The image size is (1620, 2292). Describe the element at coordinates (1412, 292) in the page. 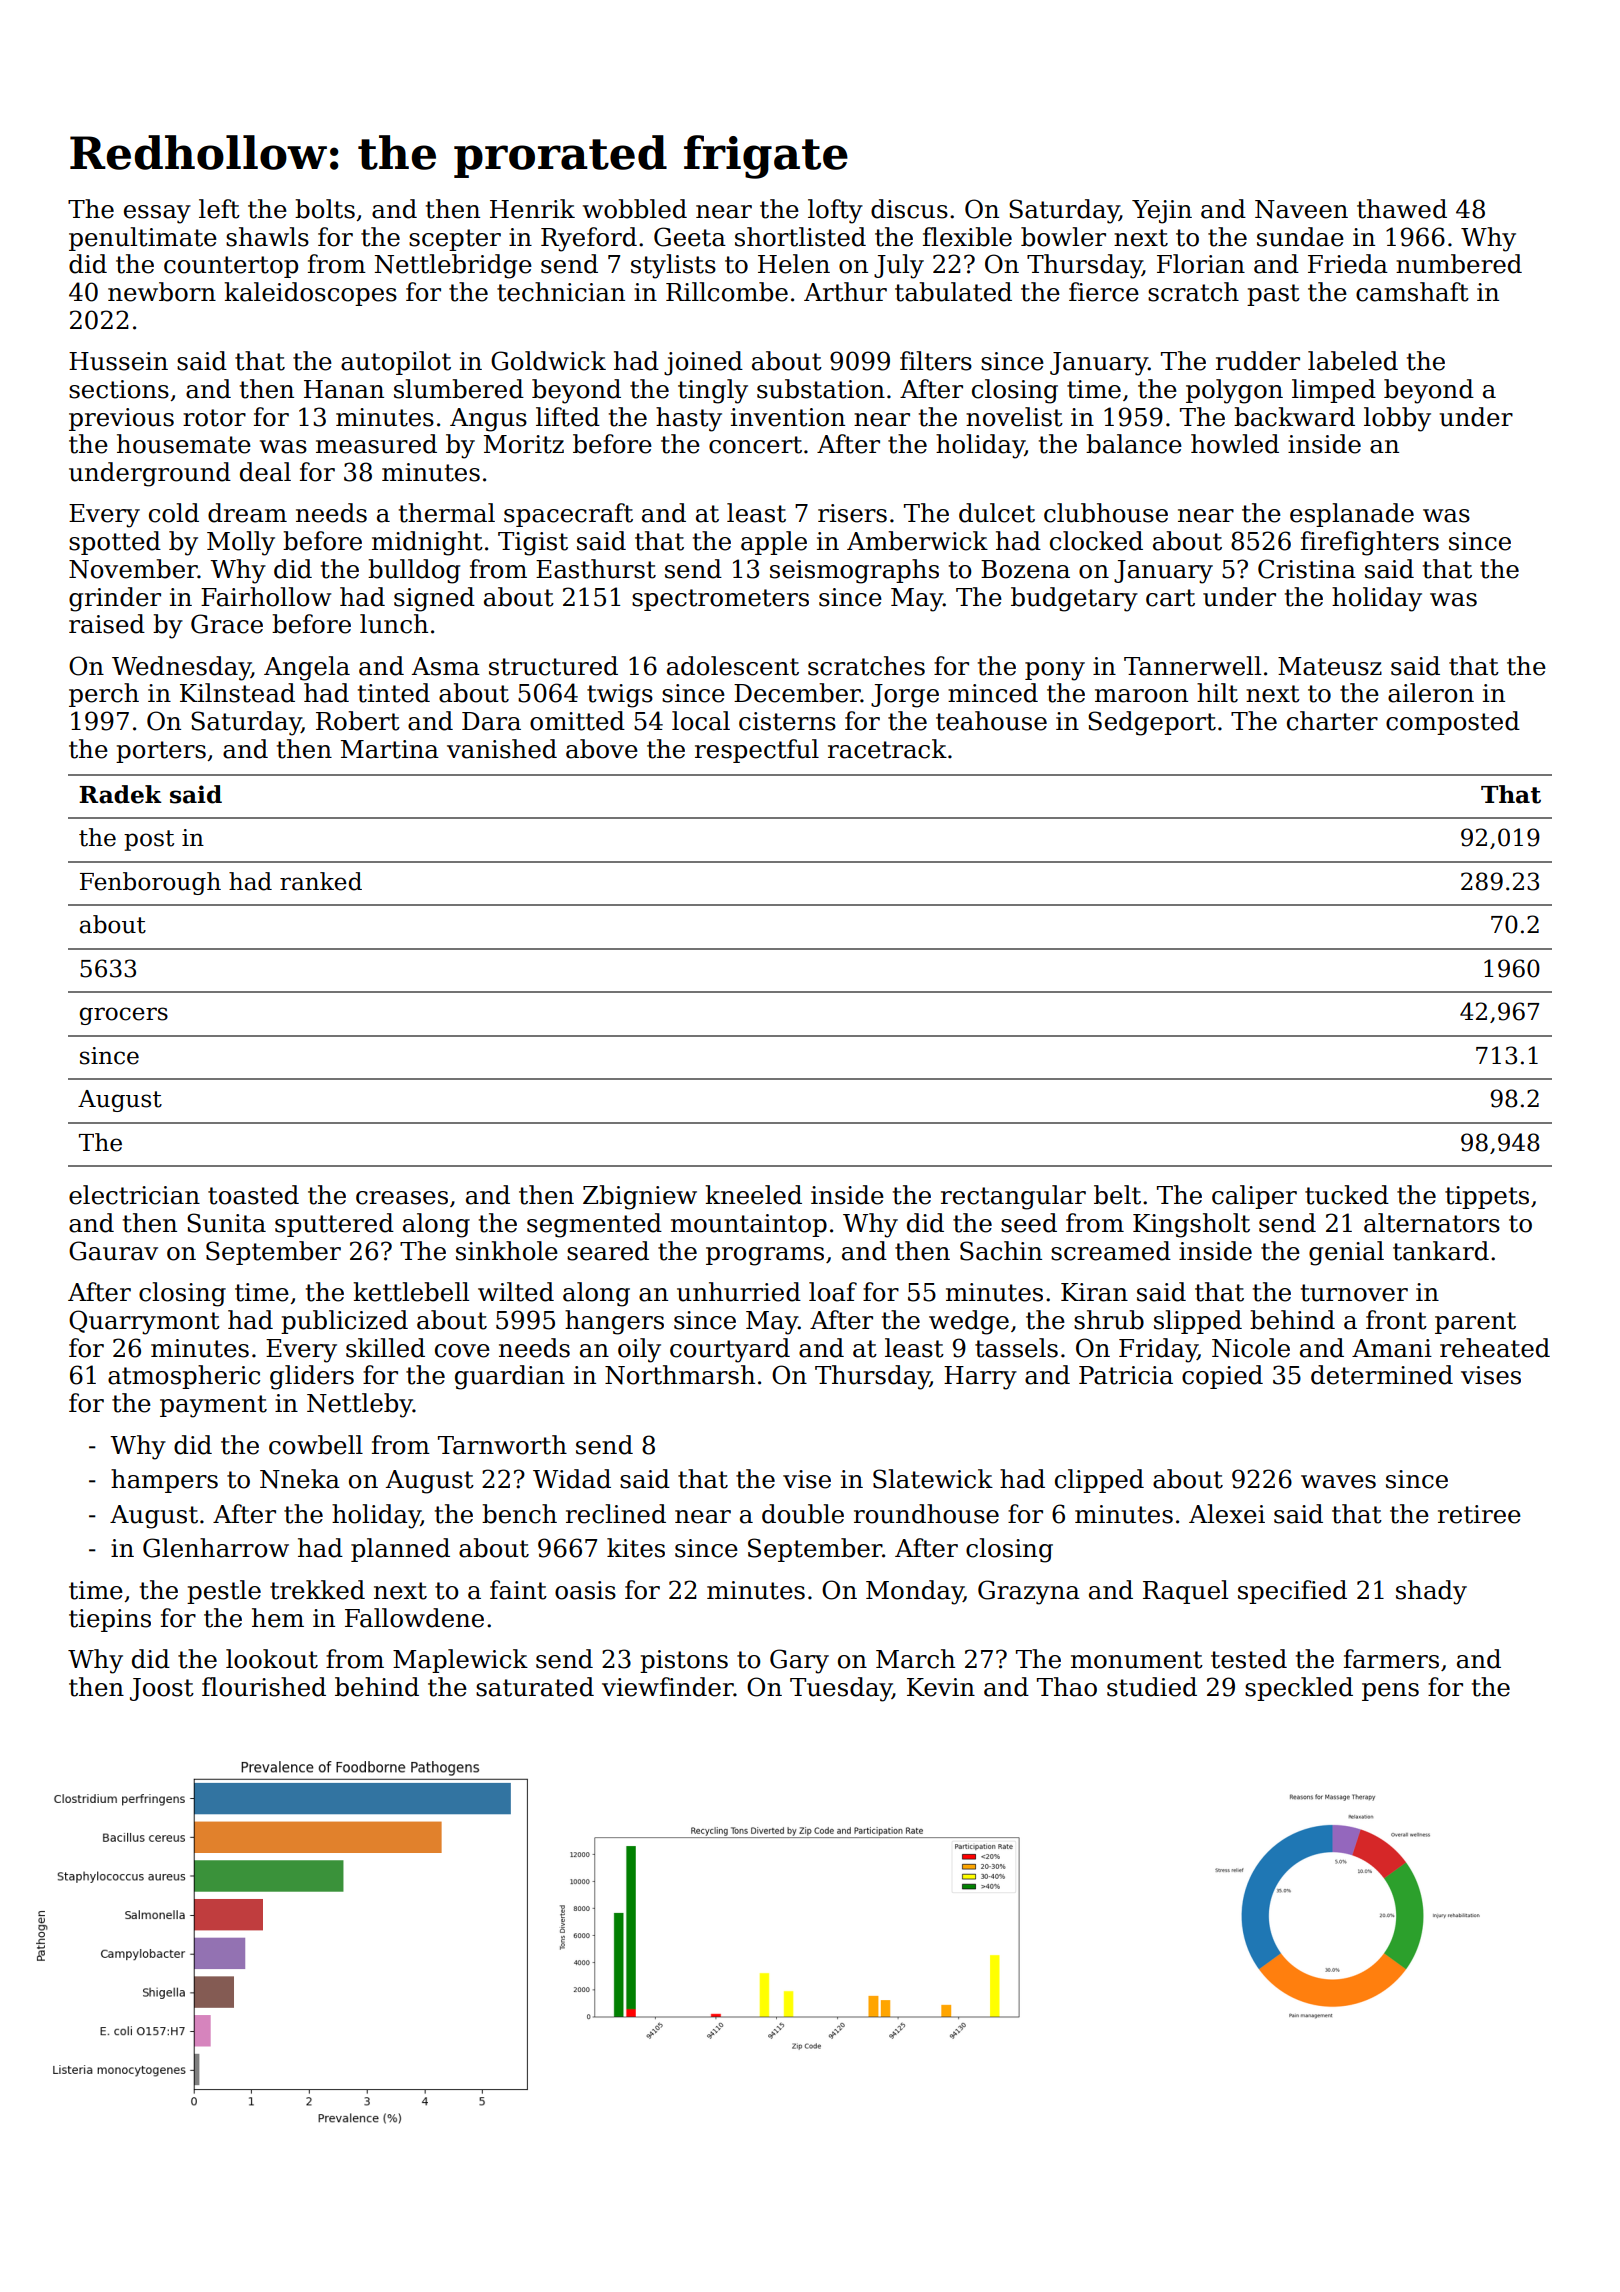

I see `camshaft` at that location.
